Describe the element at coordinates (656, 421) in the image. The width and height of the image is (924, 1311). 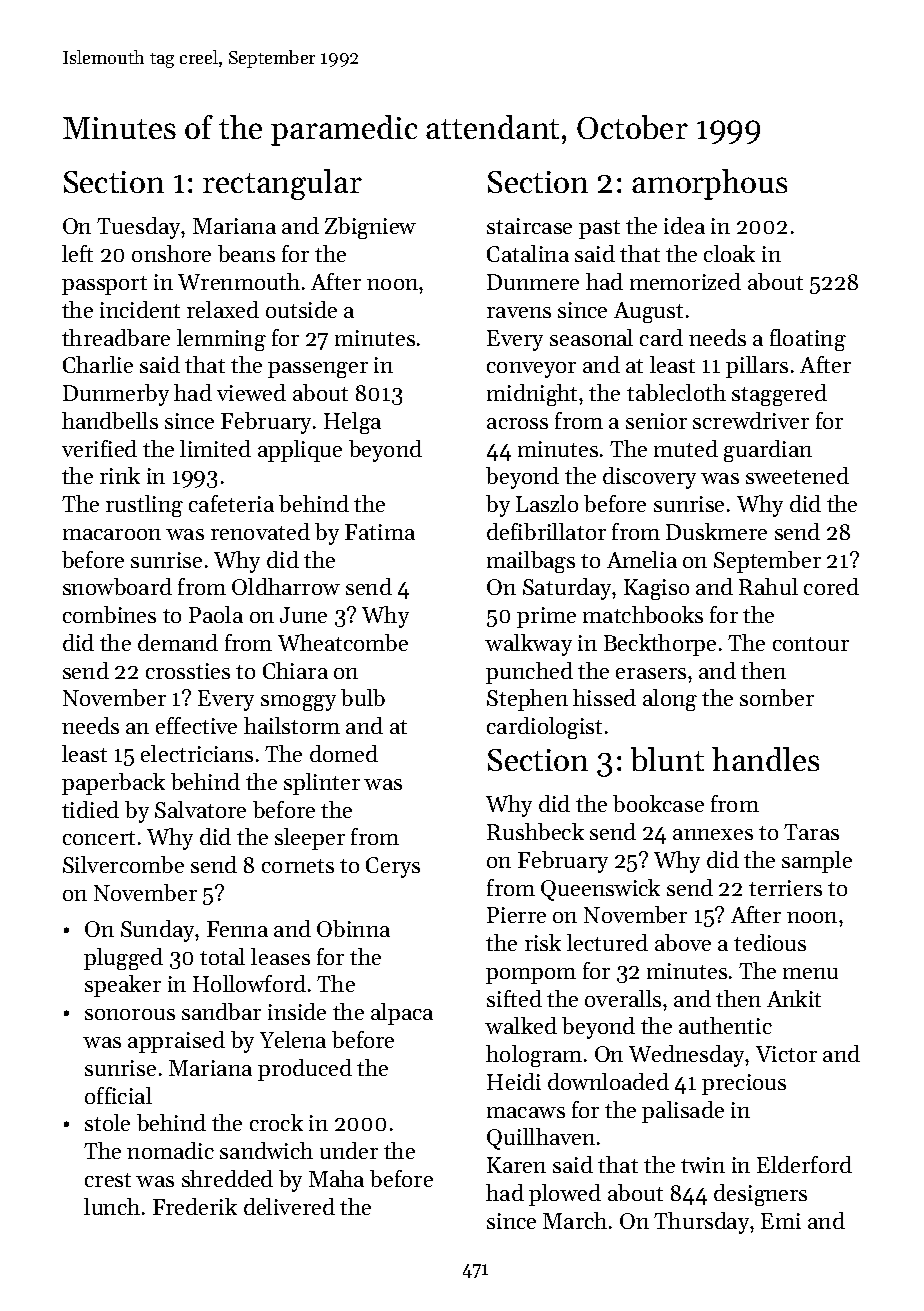
I see `senior` at that location.
